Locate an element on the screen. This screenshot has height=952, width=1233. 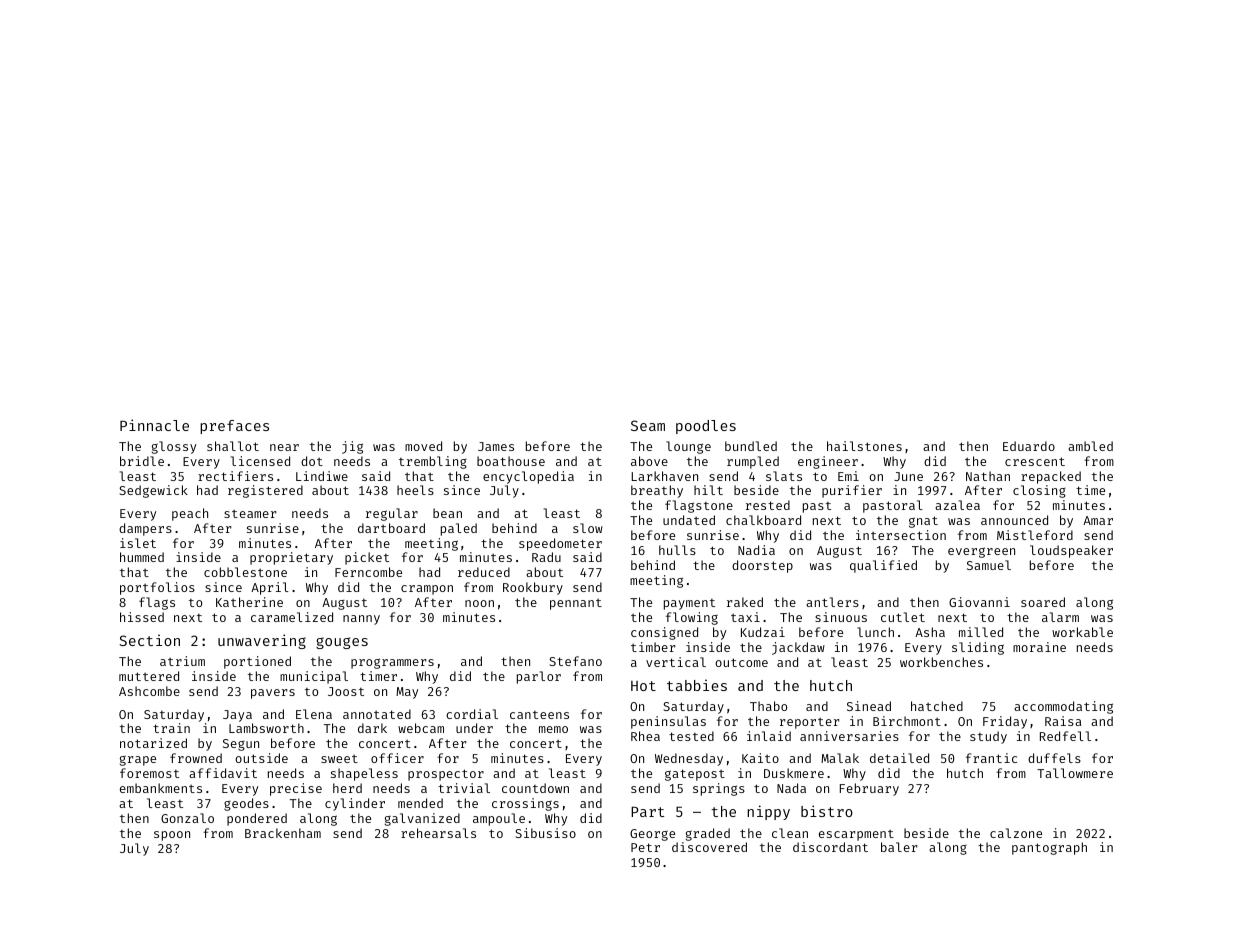
Eduardo is located at coordinates (1029, 446).
